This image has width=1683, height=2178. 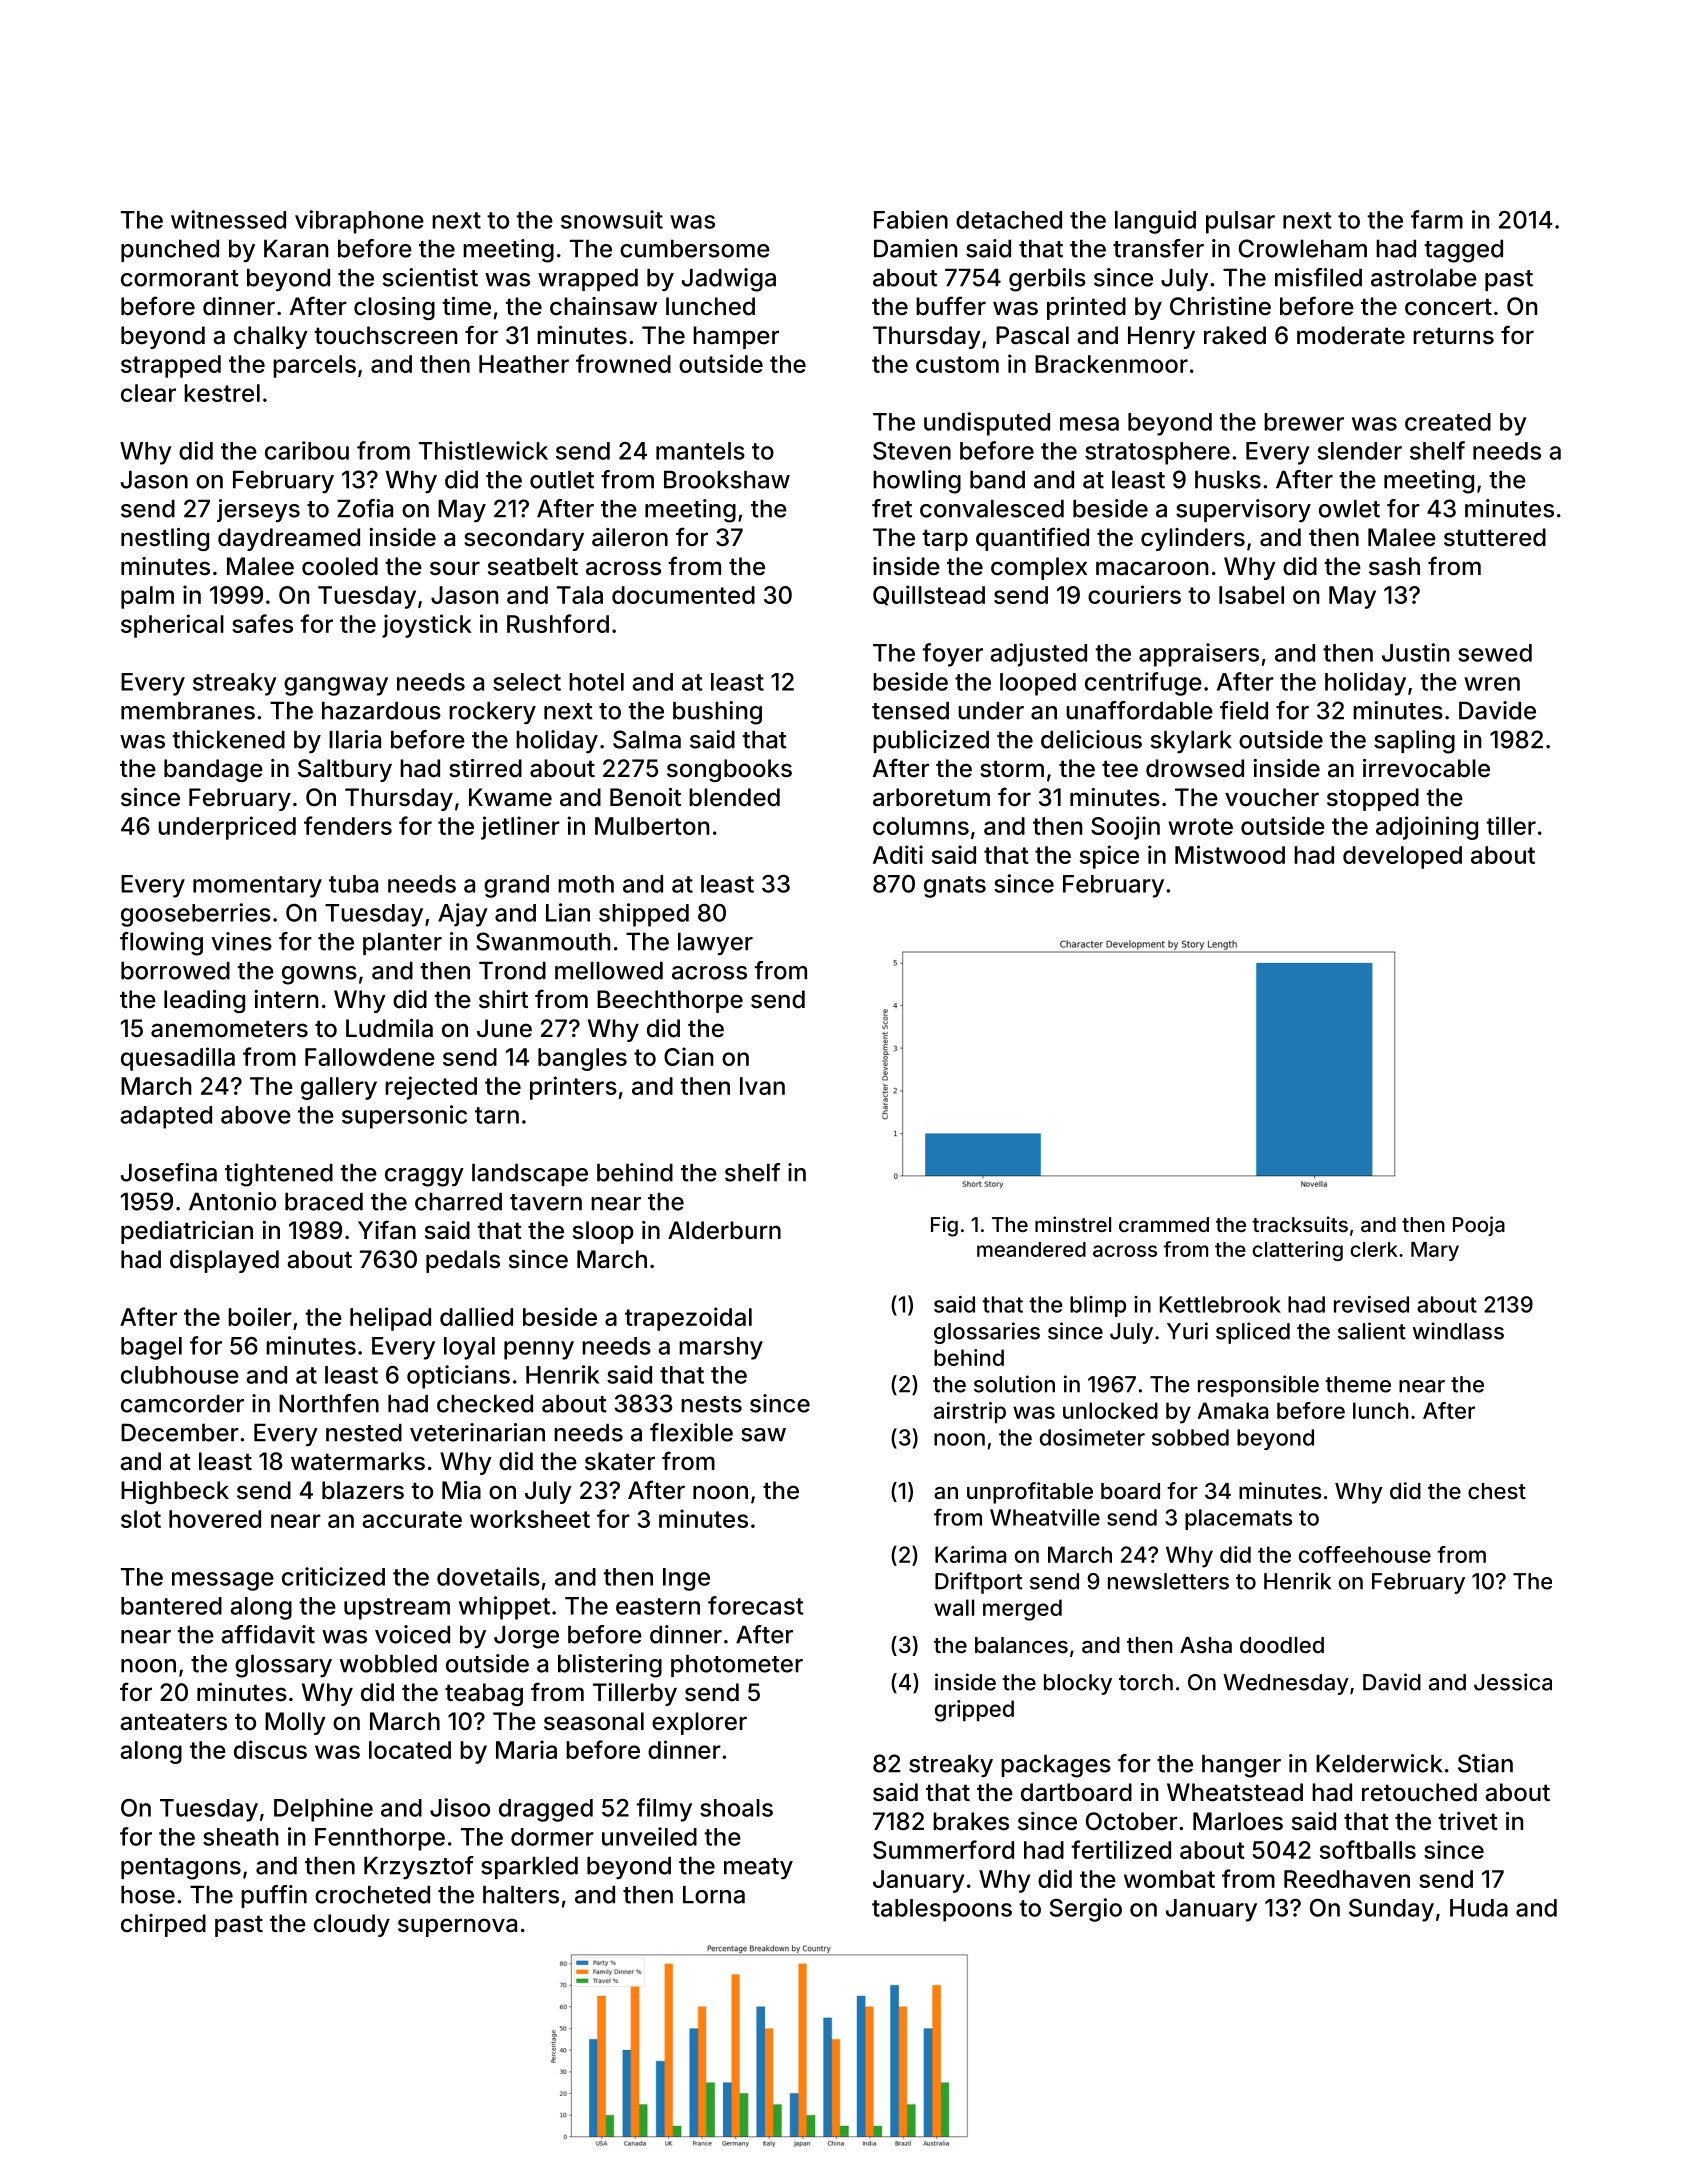 What do you see at coordinates (324, 1201) in the image?
I see `braced` at bounding box center [324, 1201].
